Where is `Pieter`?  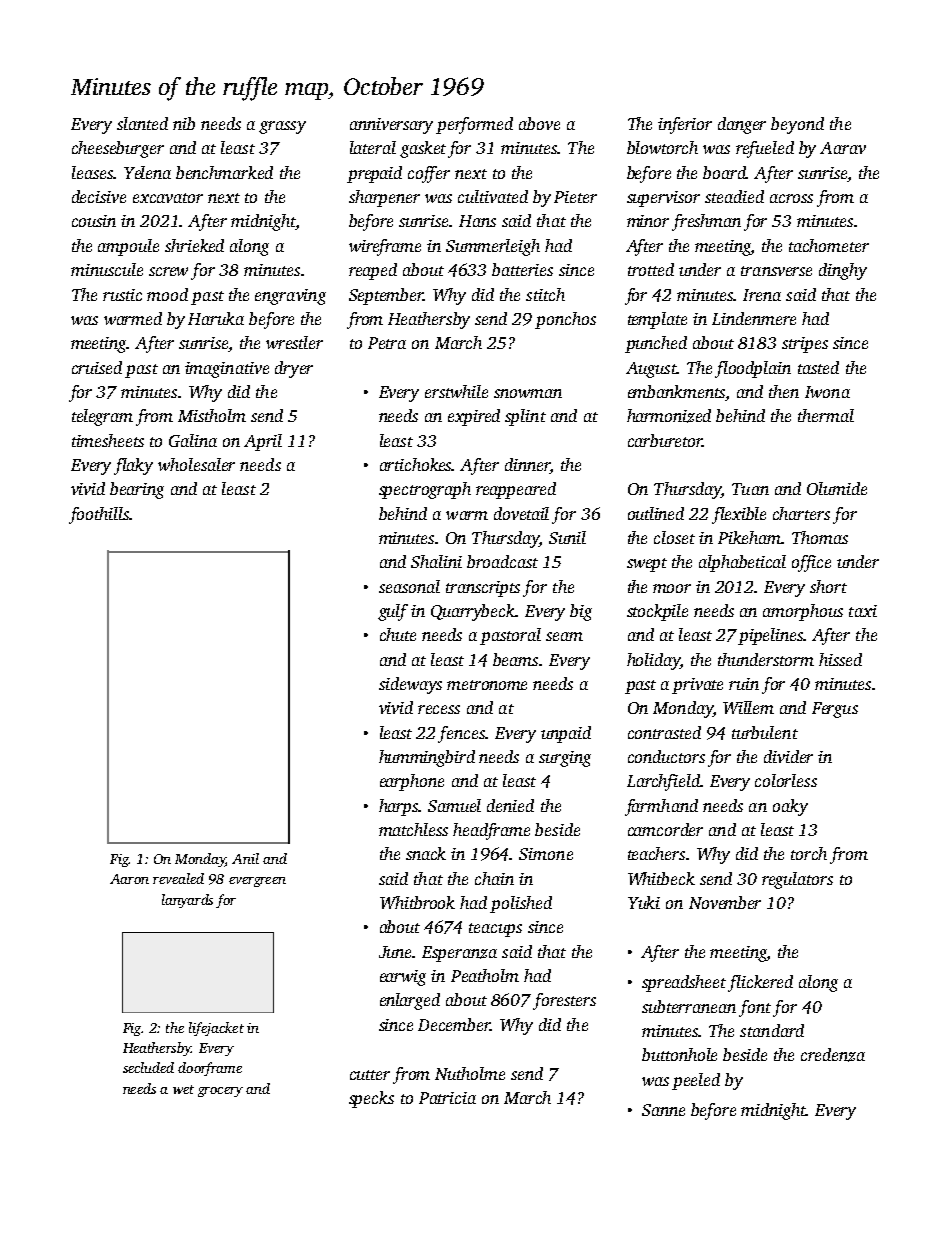
Pieter is located at coordinates (575, 197).
